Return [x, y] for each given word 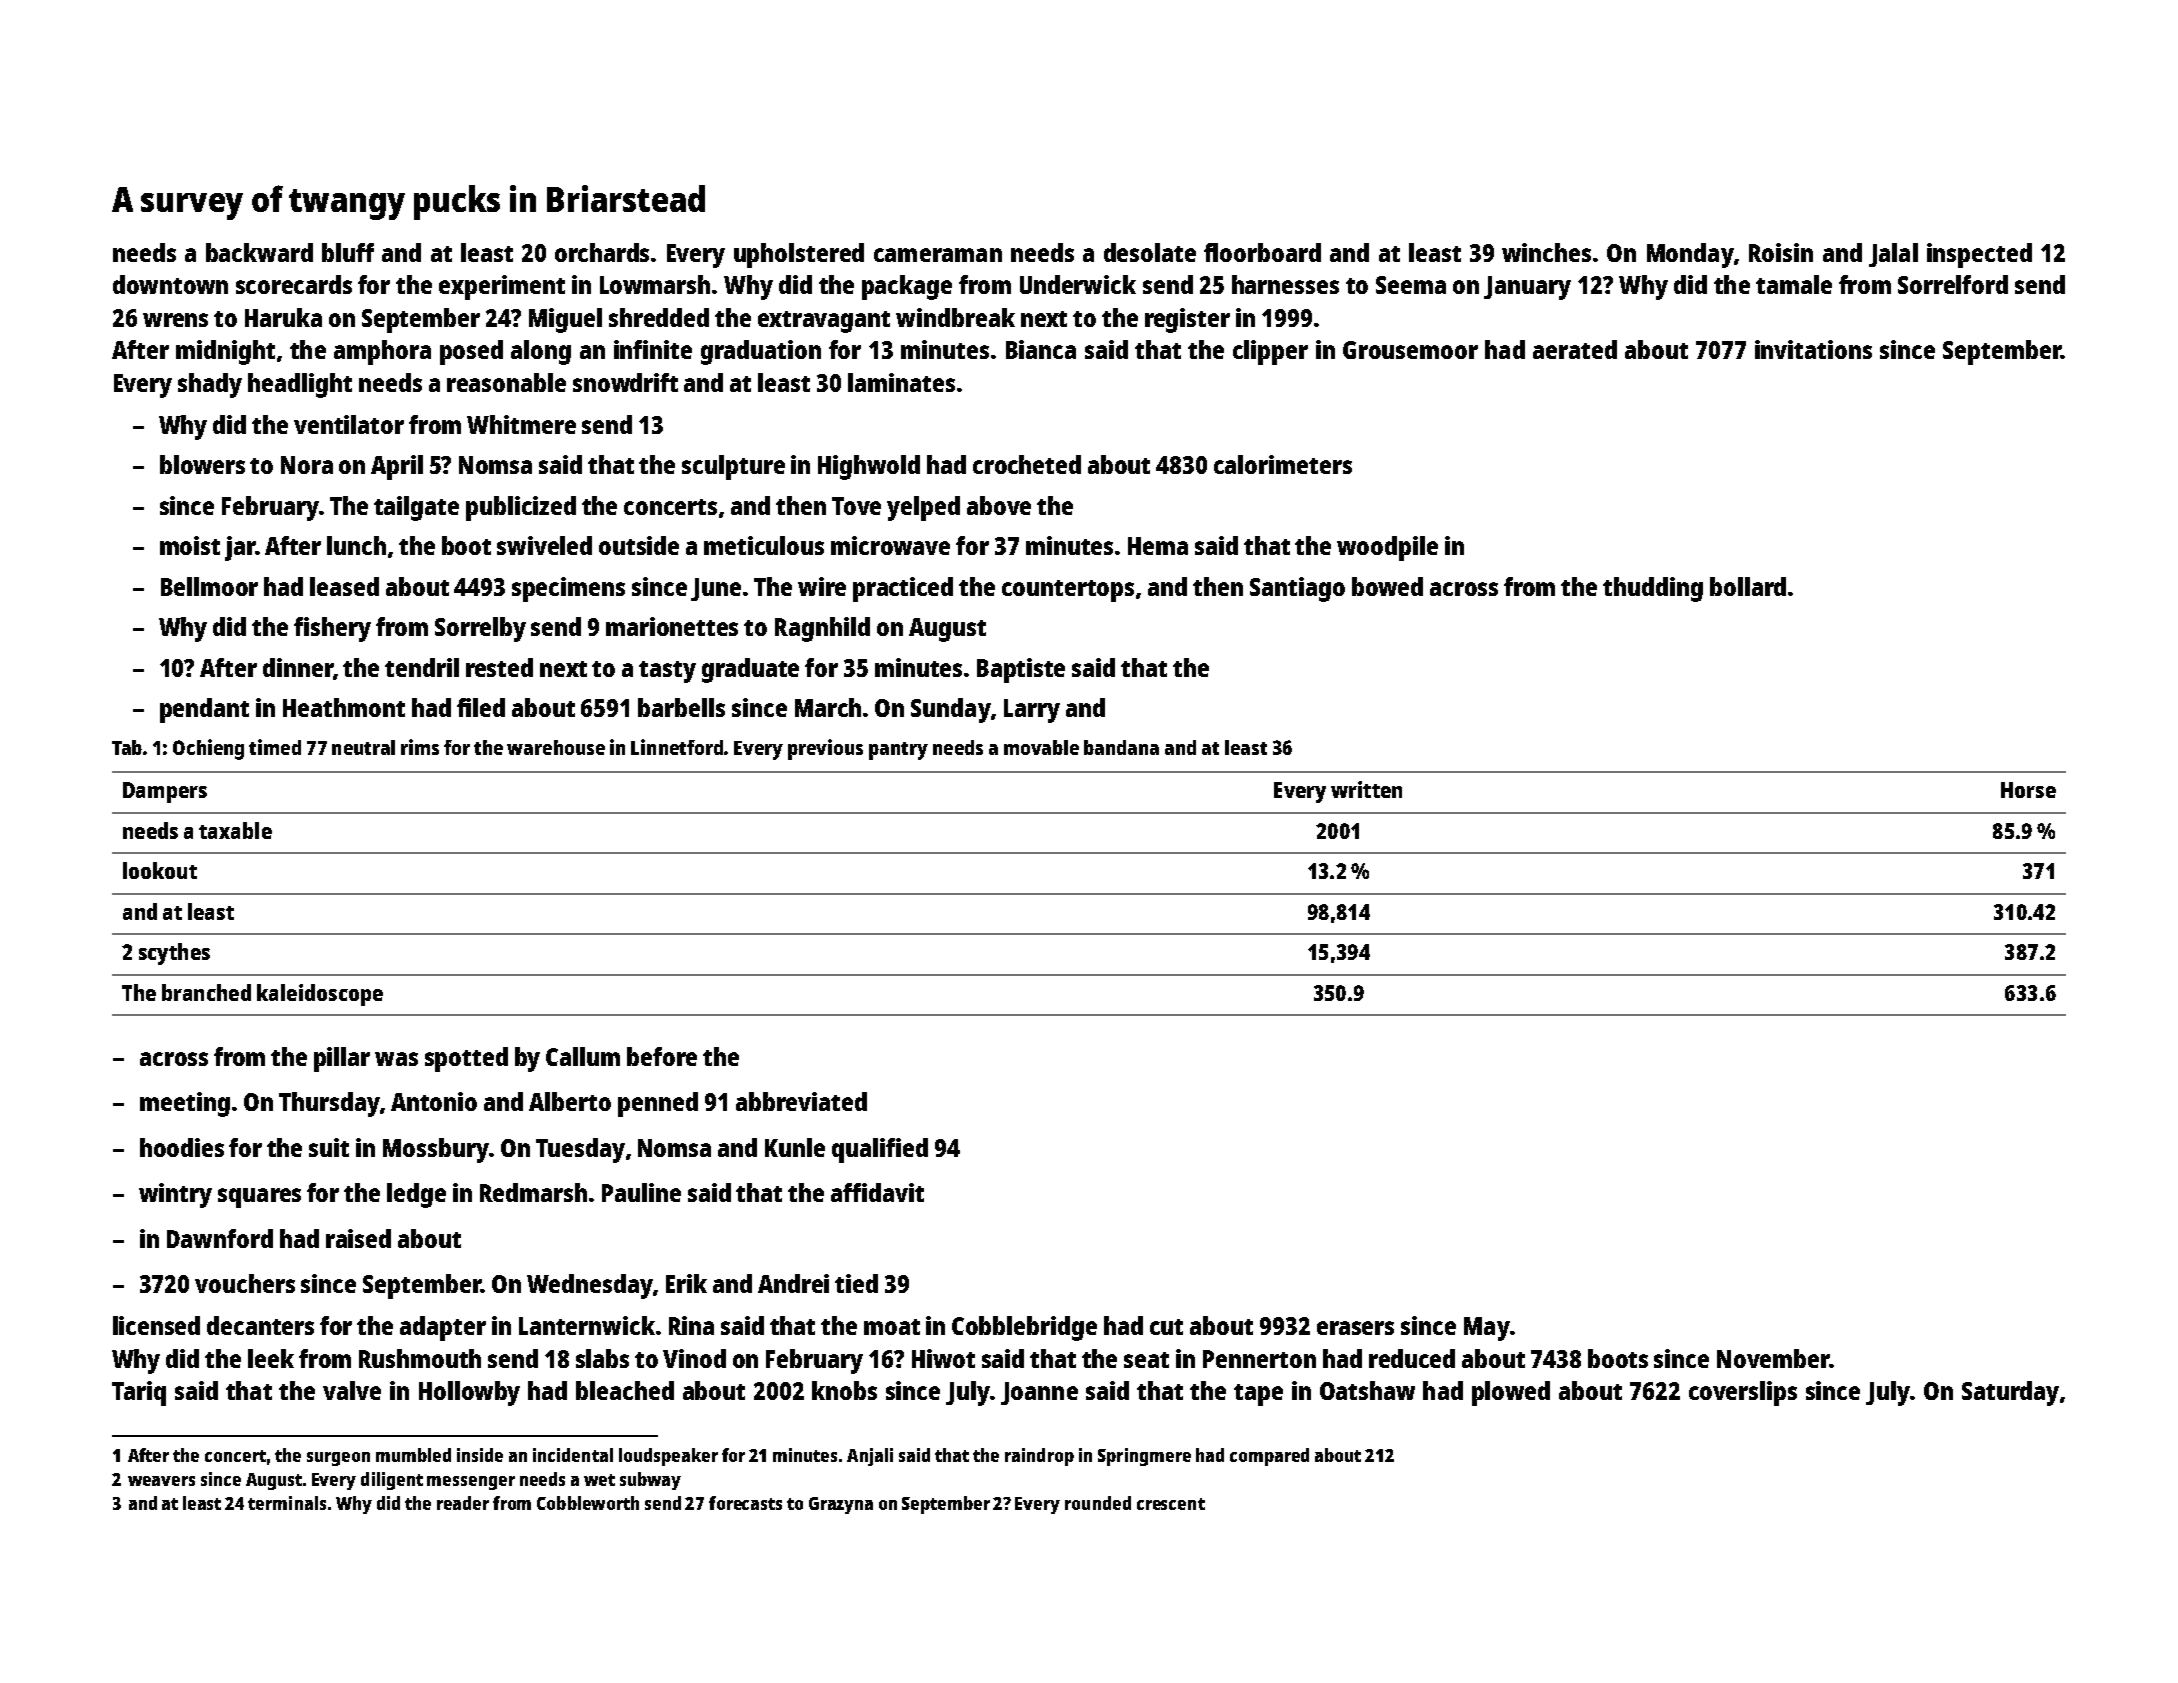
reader [463, 1503]
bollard [1748, 586]
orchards [602, 252]
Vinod [694, 1358]
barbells [681, 707]
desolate [1150, 252]
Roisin [1781, 252]
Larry [1032, 711]
